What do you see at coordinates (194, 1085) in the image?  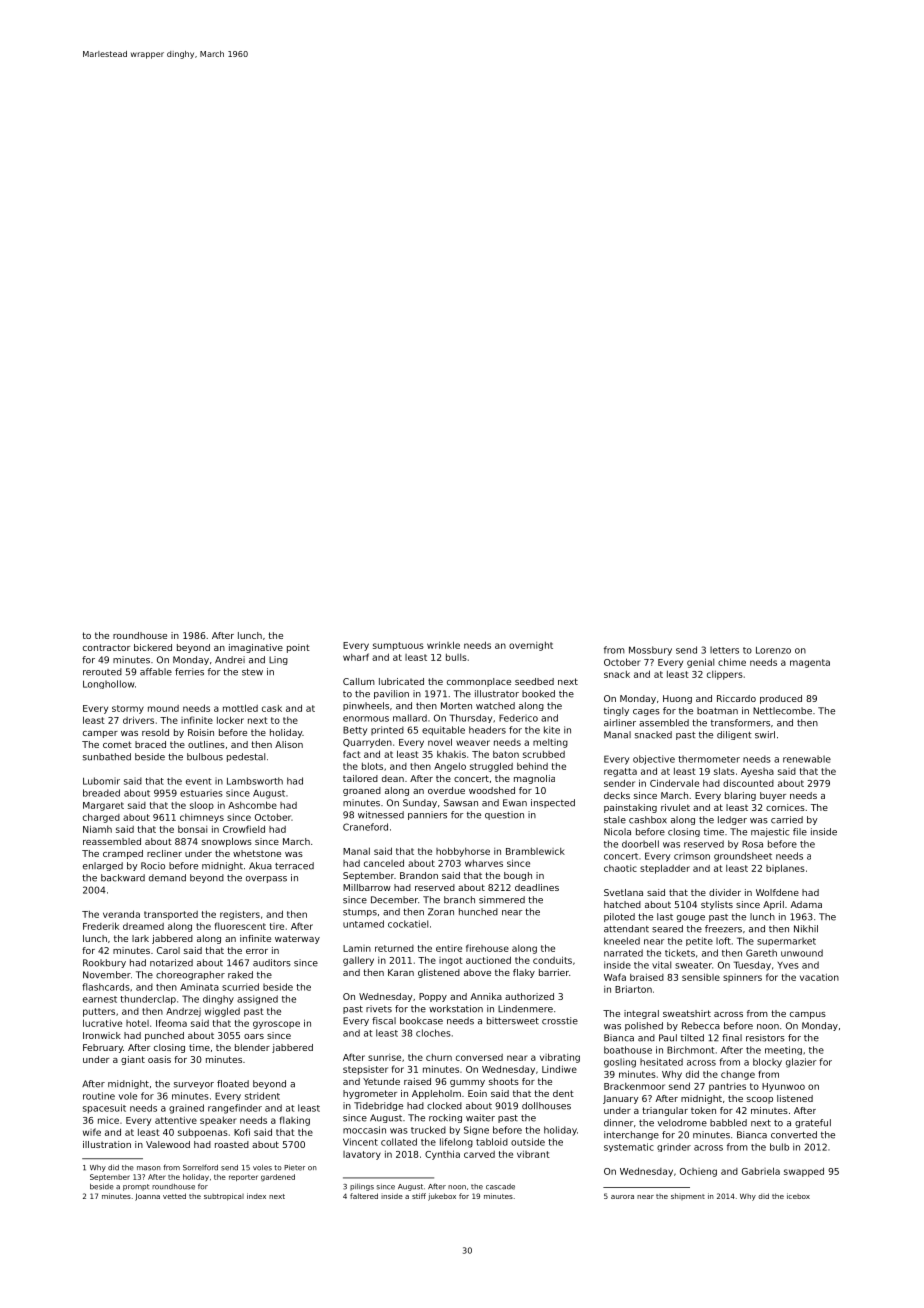 I see `surveyor` at bounding box center [194, 1085].
